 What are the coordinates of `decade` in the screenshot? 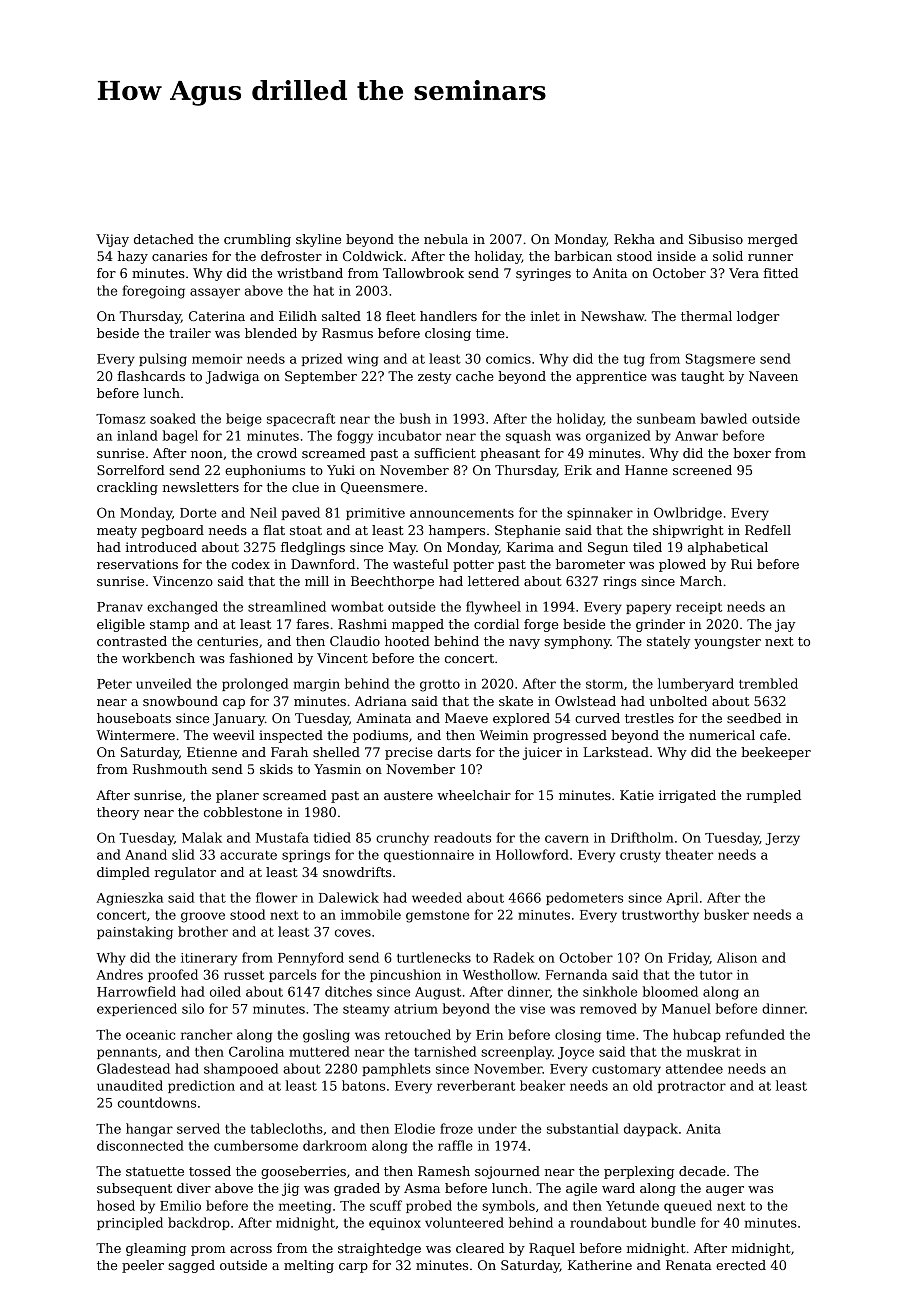 It's located at (702, 1171).
